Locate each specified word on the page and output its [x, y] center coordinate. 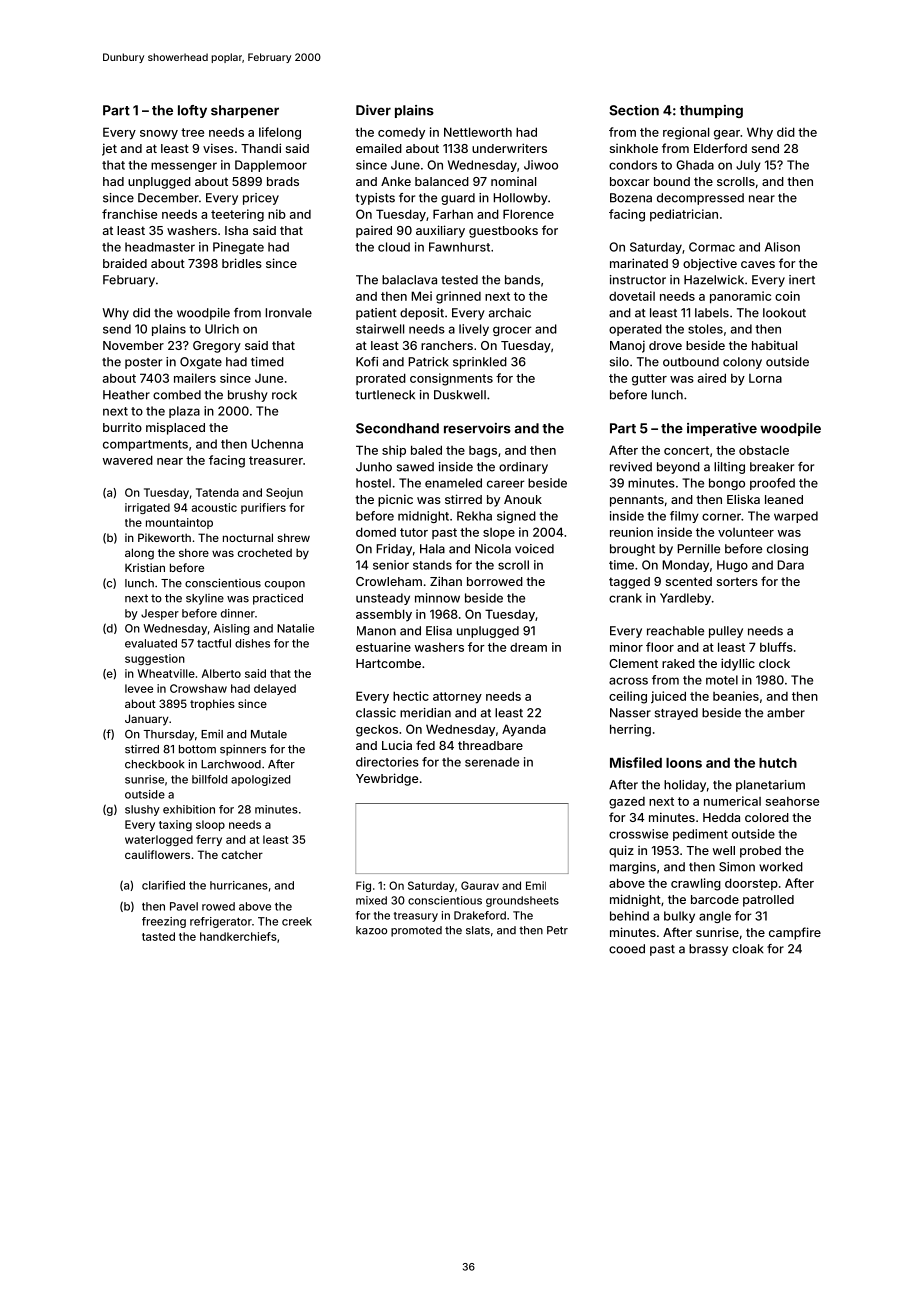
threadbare [490, 745]
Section [634, 110]
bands [522, 280]
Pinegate [238, 248]
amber [786, 713]
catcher [242, 854]
